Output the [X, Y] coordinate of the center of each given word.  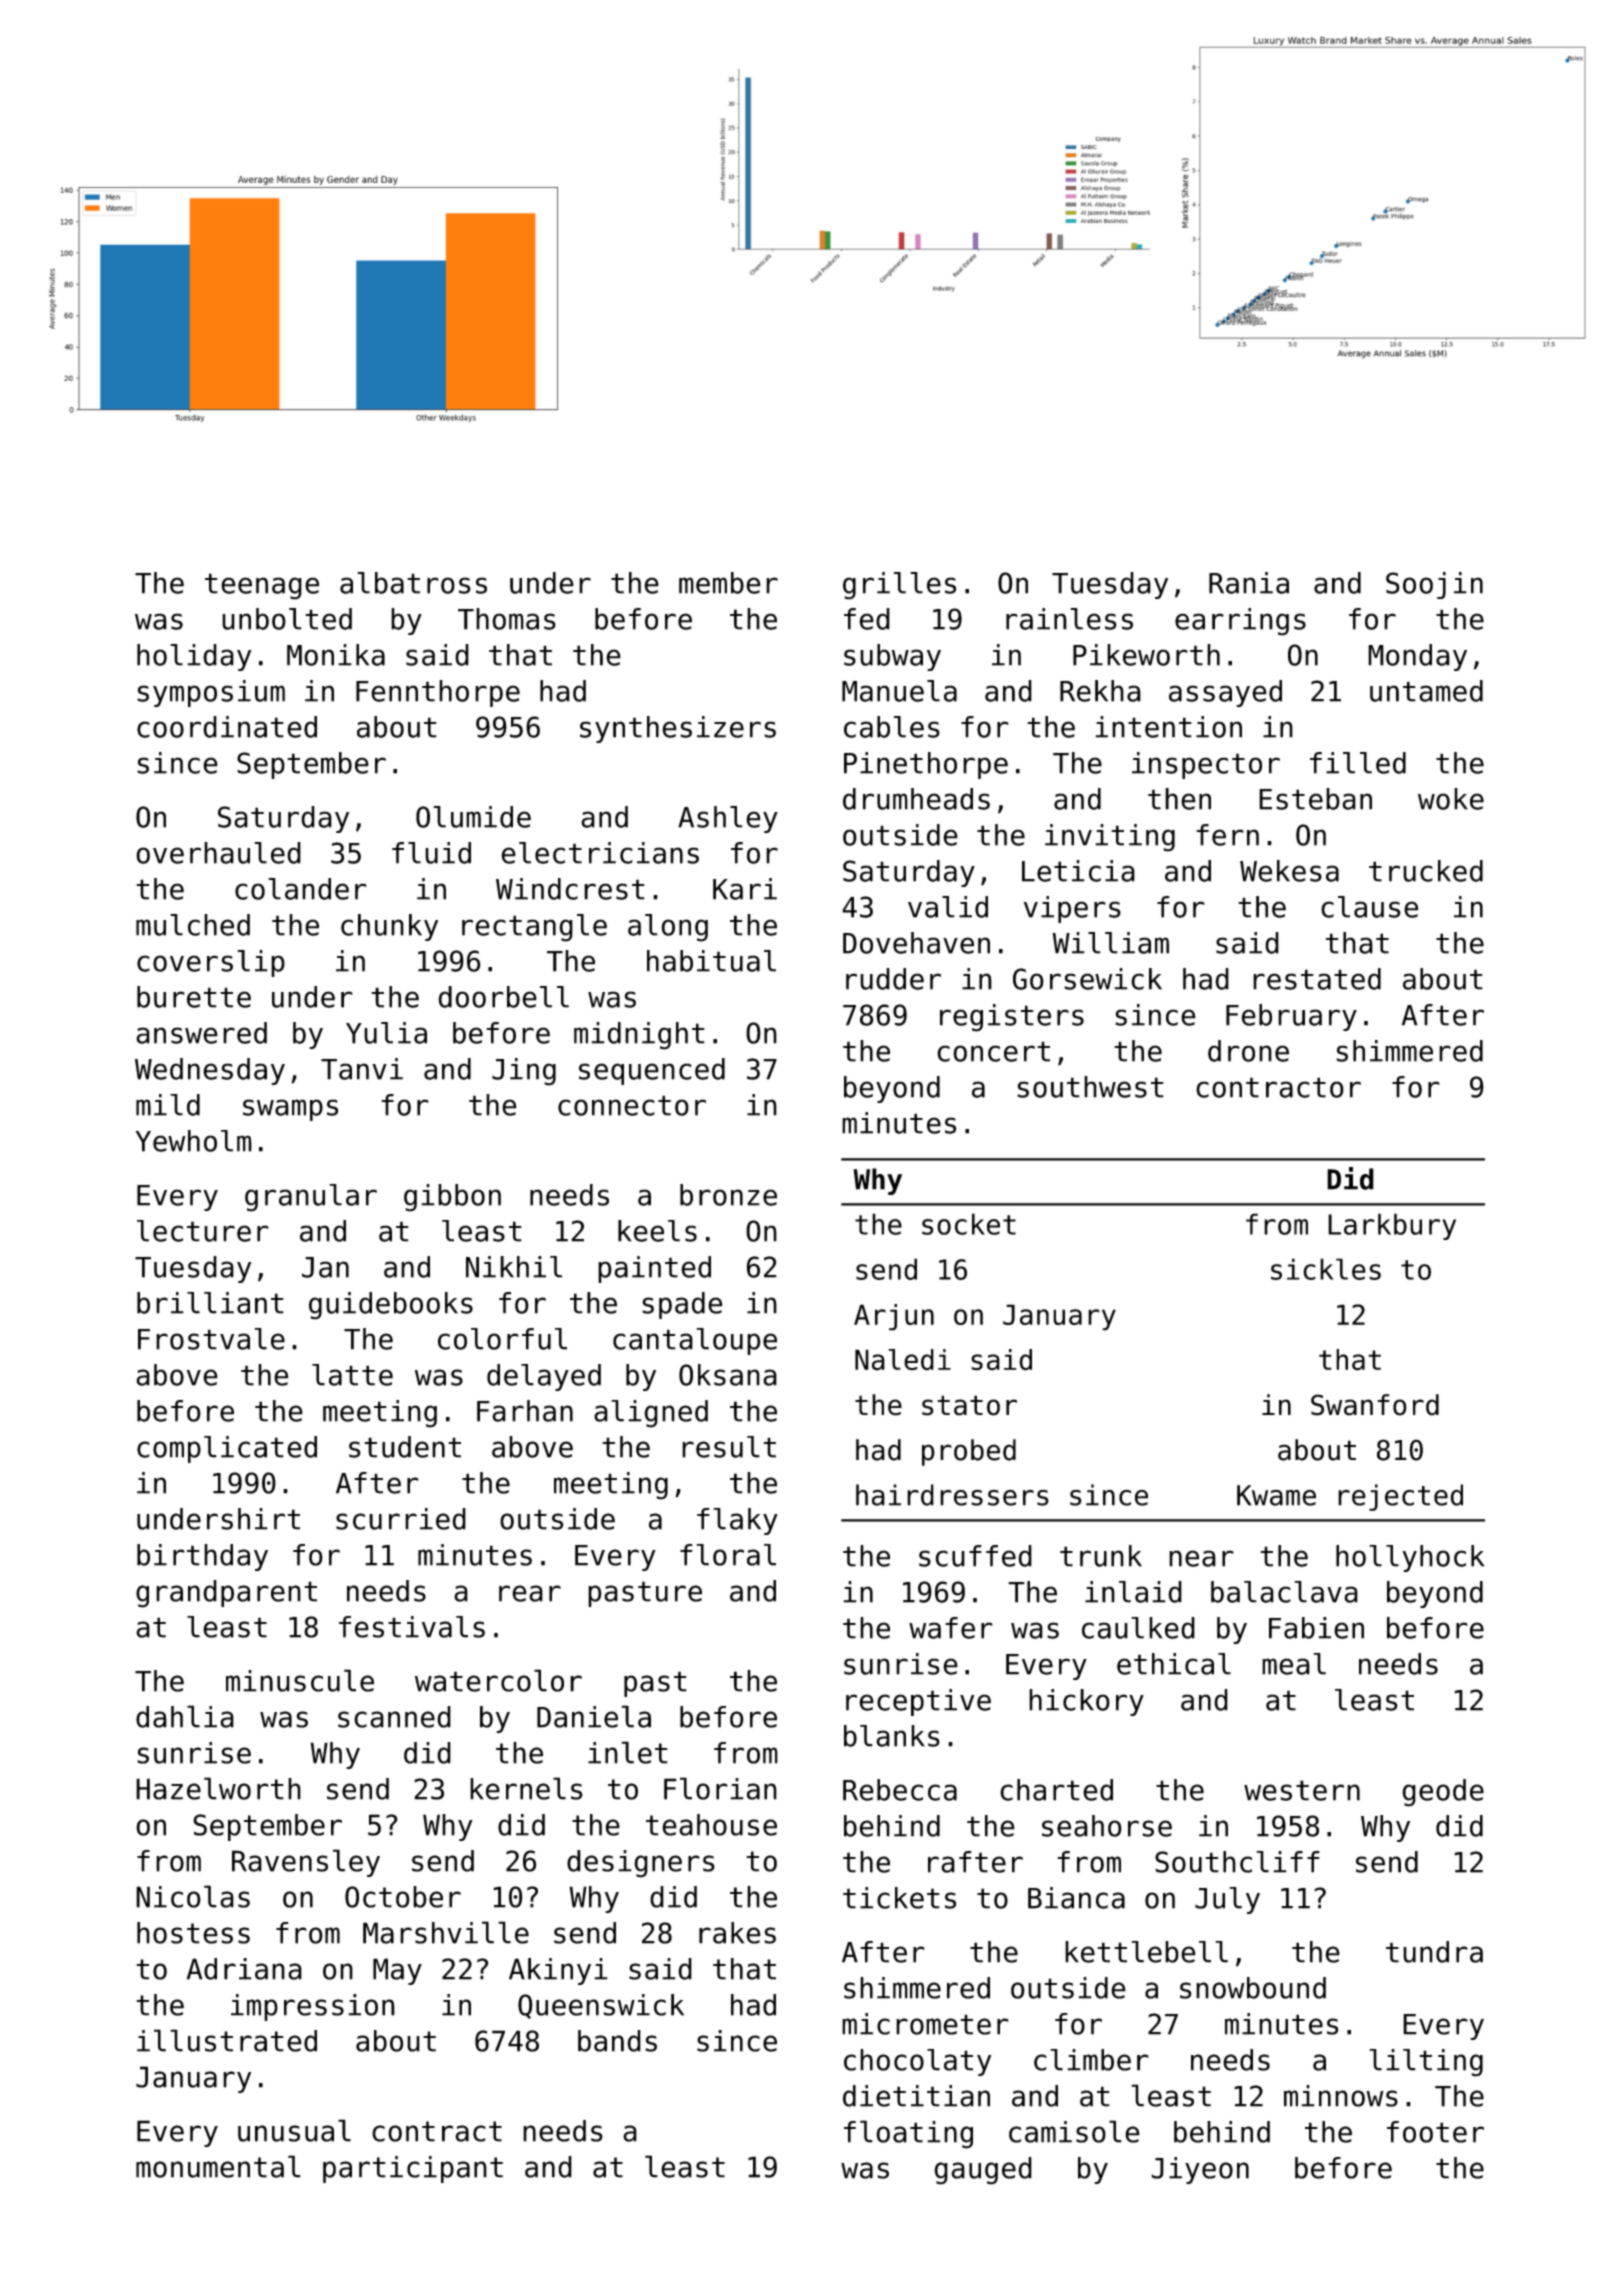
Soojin [1434, 585]
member [728, 583]
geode [1443, 1793]
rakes [737, 1933]
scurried [401, 1519]
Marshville [446, 1932]
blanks [892, 1736]
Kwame [1276, 1495]
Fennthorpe [438, 693]
